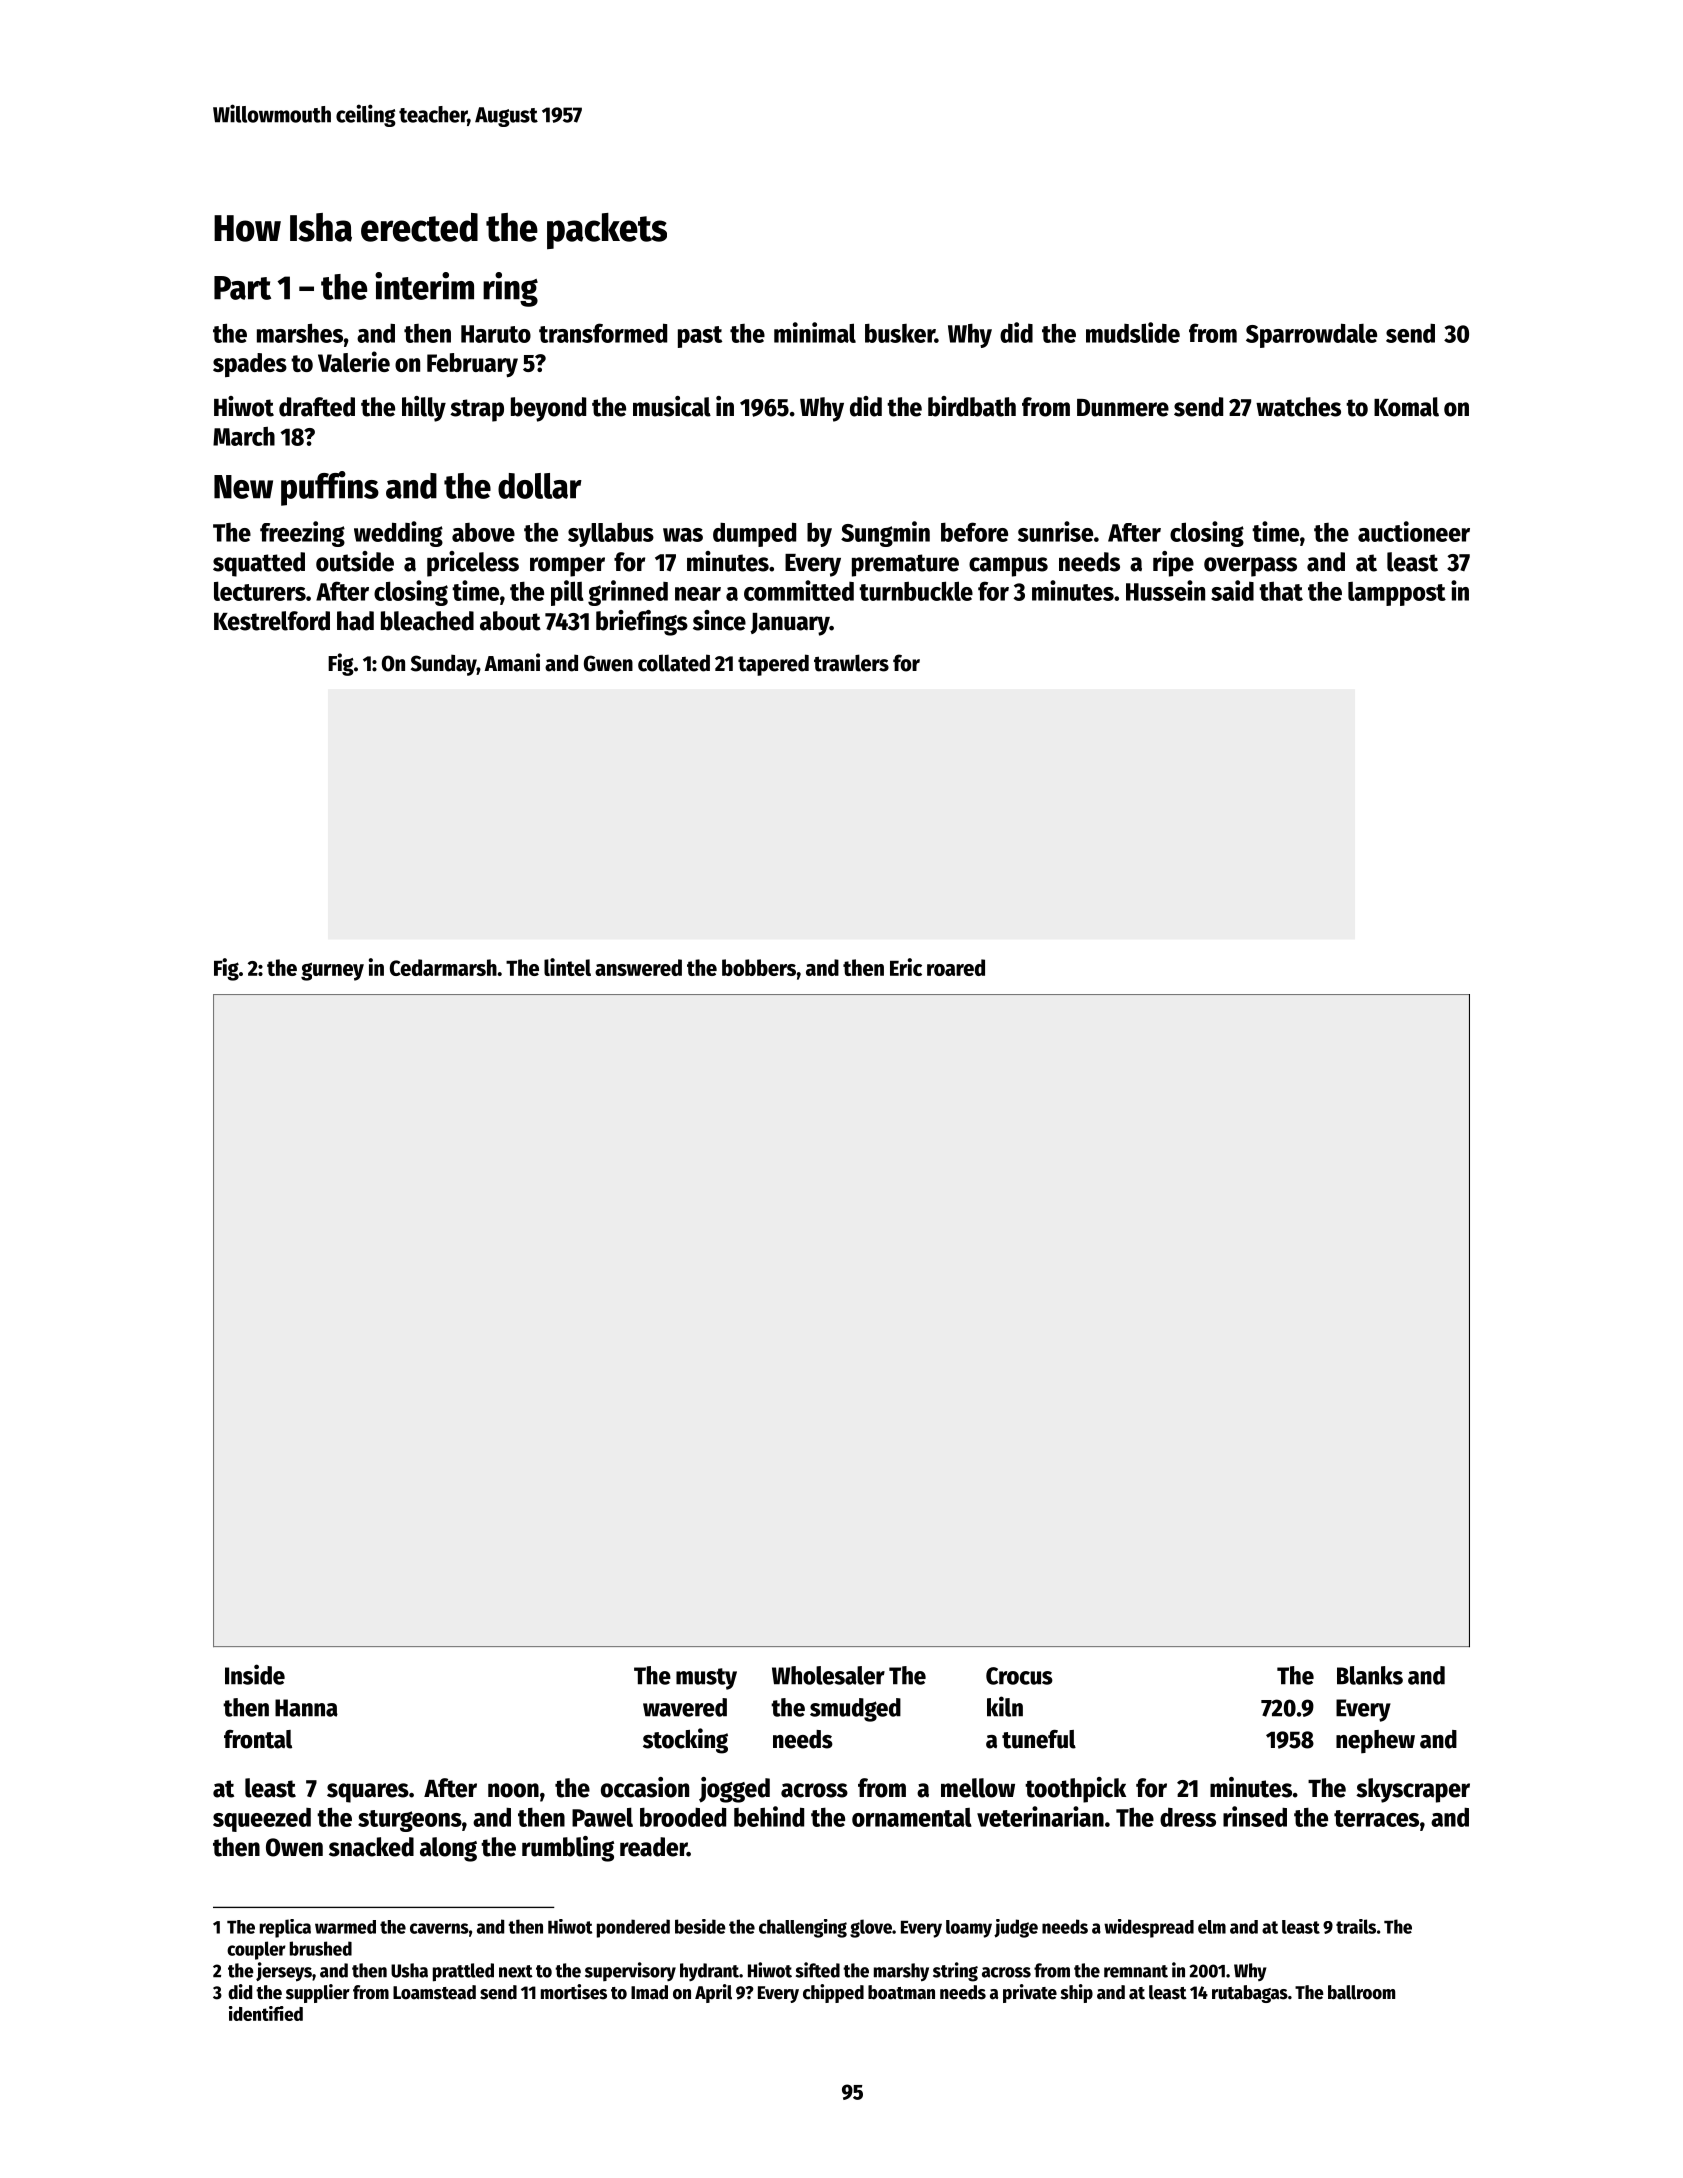  I want to click on busker, so click(900, 333).
